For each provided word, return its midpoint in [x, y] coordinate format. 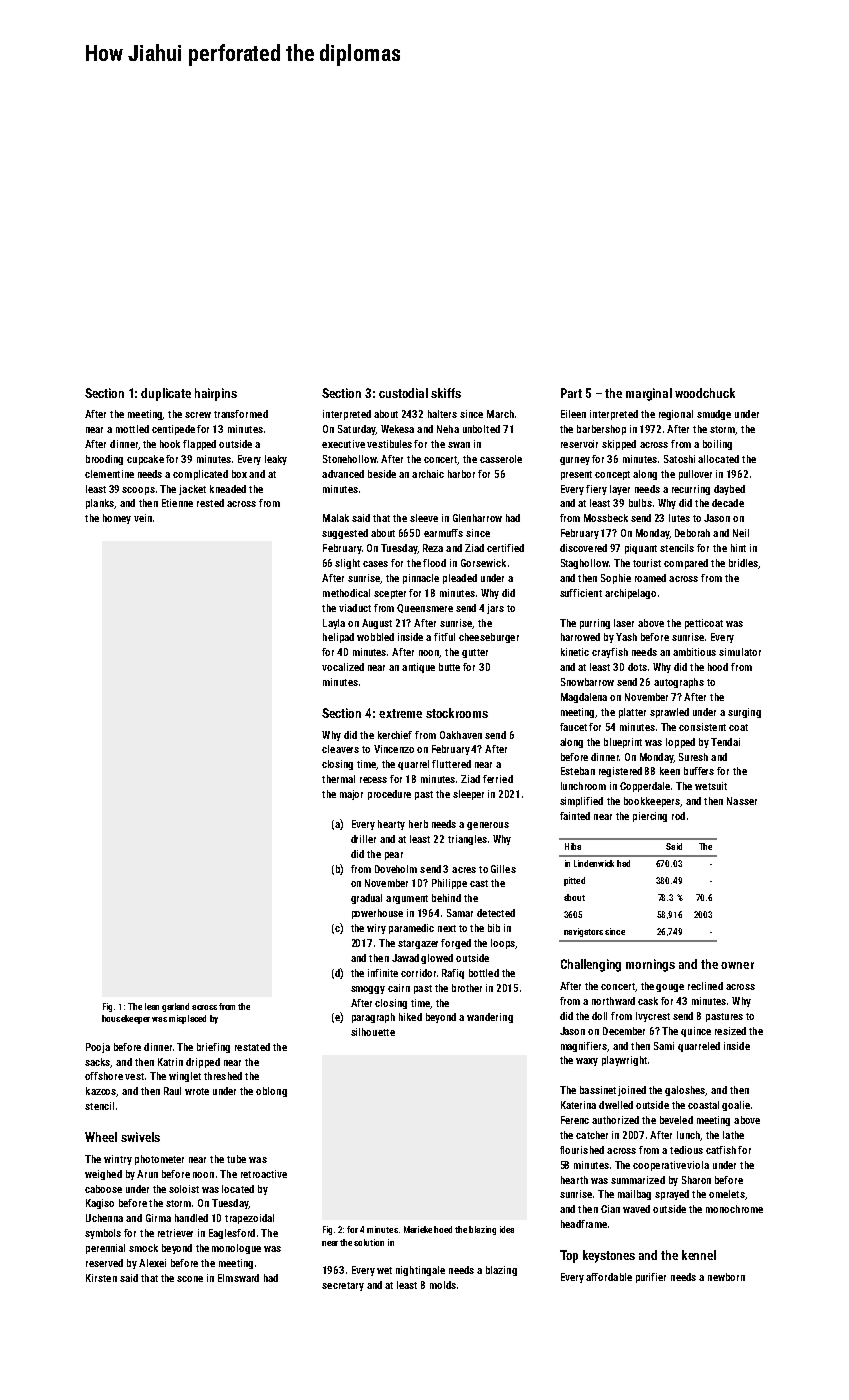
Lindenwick [594, 863]
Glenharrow [477, 518]
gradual [366, 899]
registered [620, 772]
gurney [575, 461]
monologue [236, 1249]
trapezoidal [249, 1219]
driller [363, 839]
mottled [132, 429]
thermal [338, 779]
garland [175, 1007]
